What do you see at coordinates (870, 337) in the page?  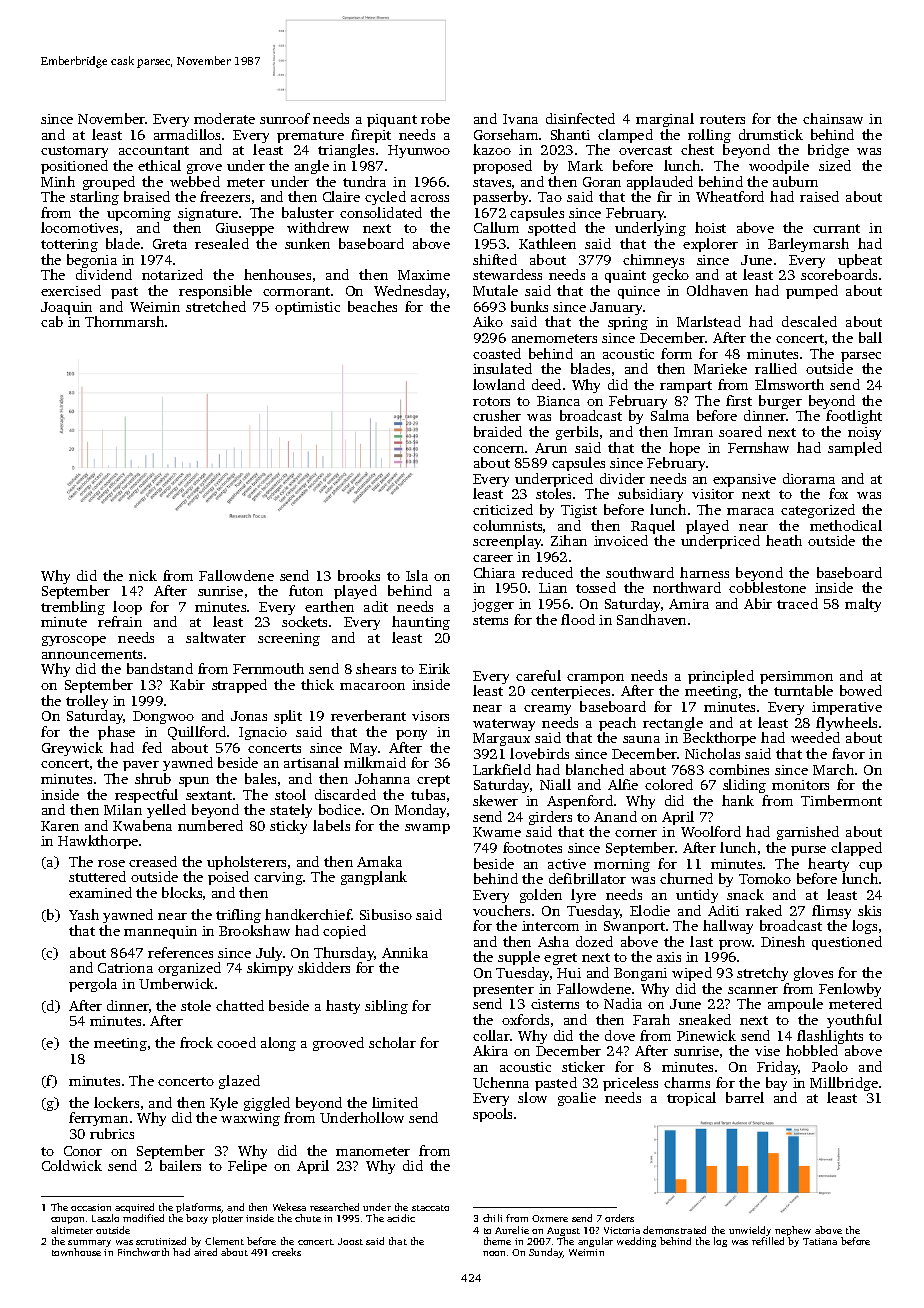 I see `ball` at bounding box center [870, 337].
